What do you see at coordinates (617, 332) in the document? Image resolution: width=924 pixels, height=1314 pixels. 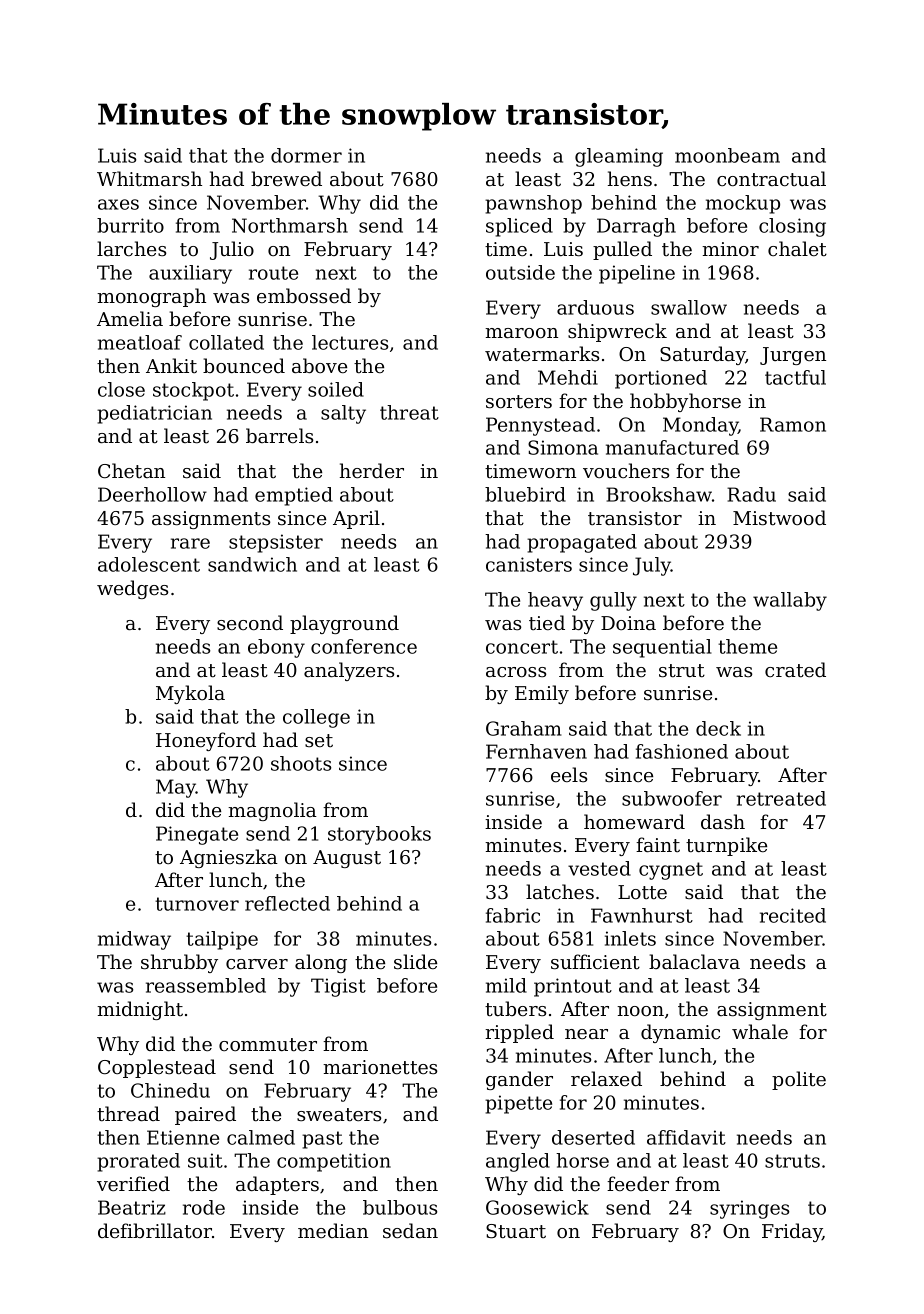 I see `shipwreck` at bounding box center [617, 332].
